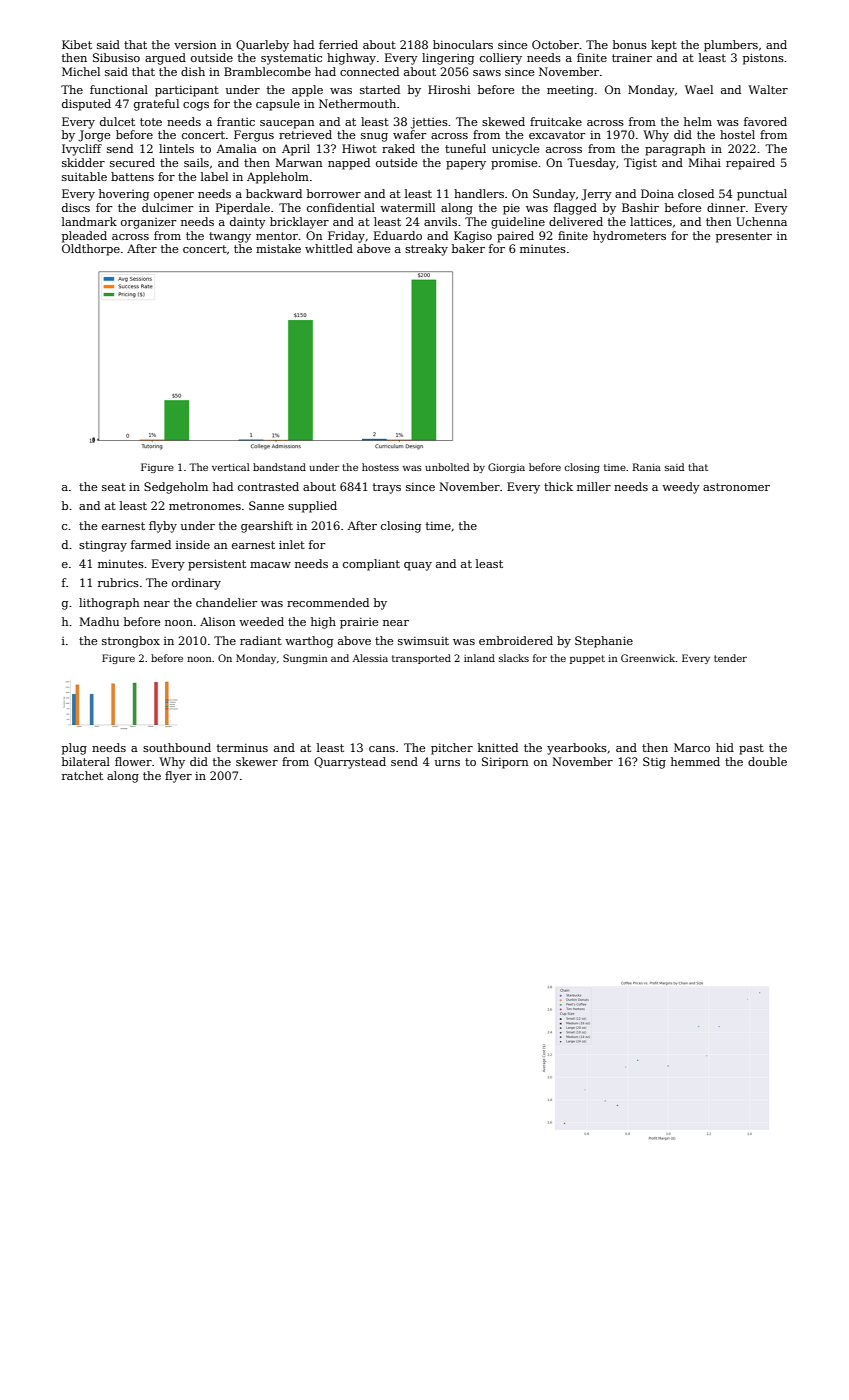 The height and width of the image is (1400, 849). What do you see at coordinates (193, 544) in the image?
I see `inside` at bounding box center [193, 544].
